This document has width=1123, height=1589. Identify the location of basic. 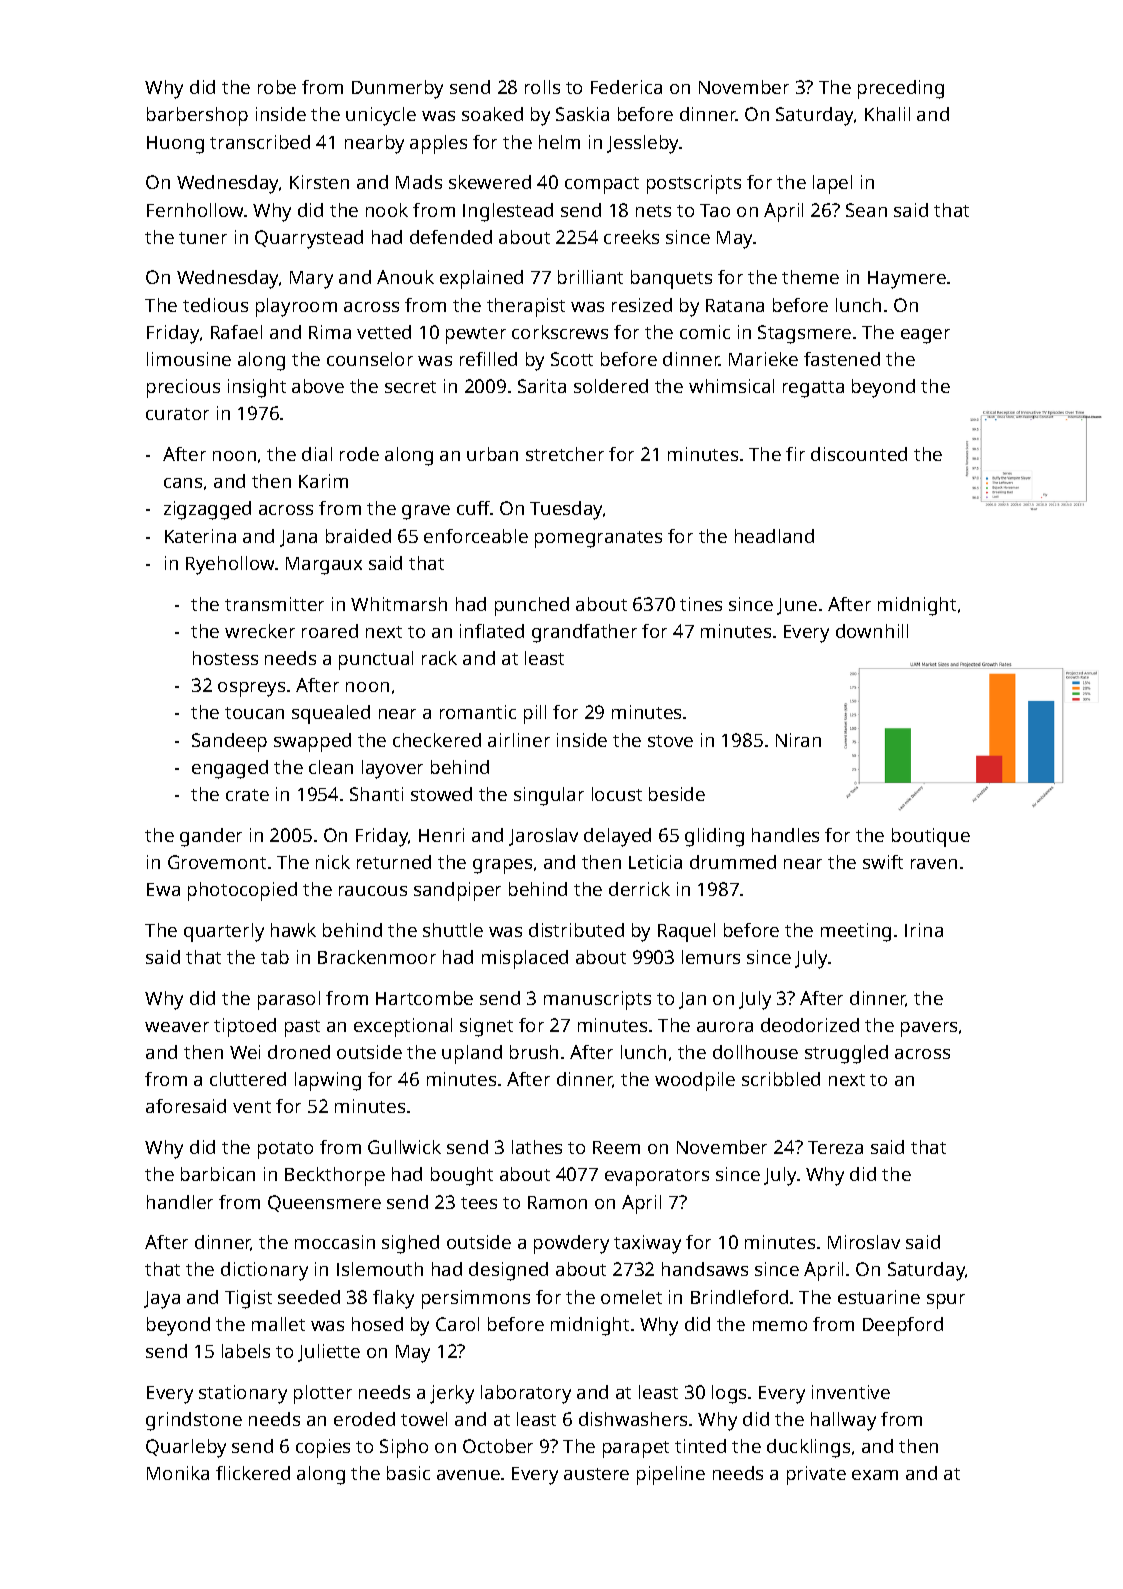
(408, 1473).
